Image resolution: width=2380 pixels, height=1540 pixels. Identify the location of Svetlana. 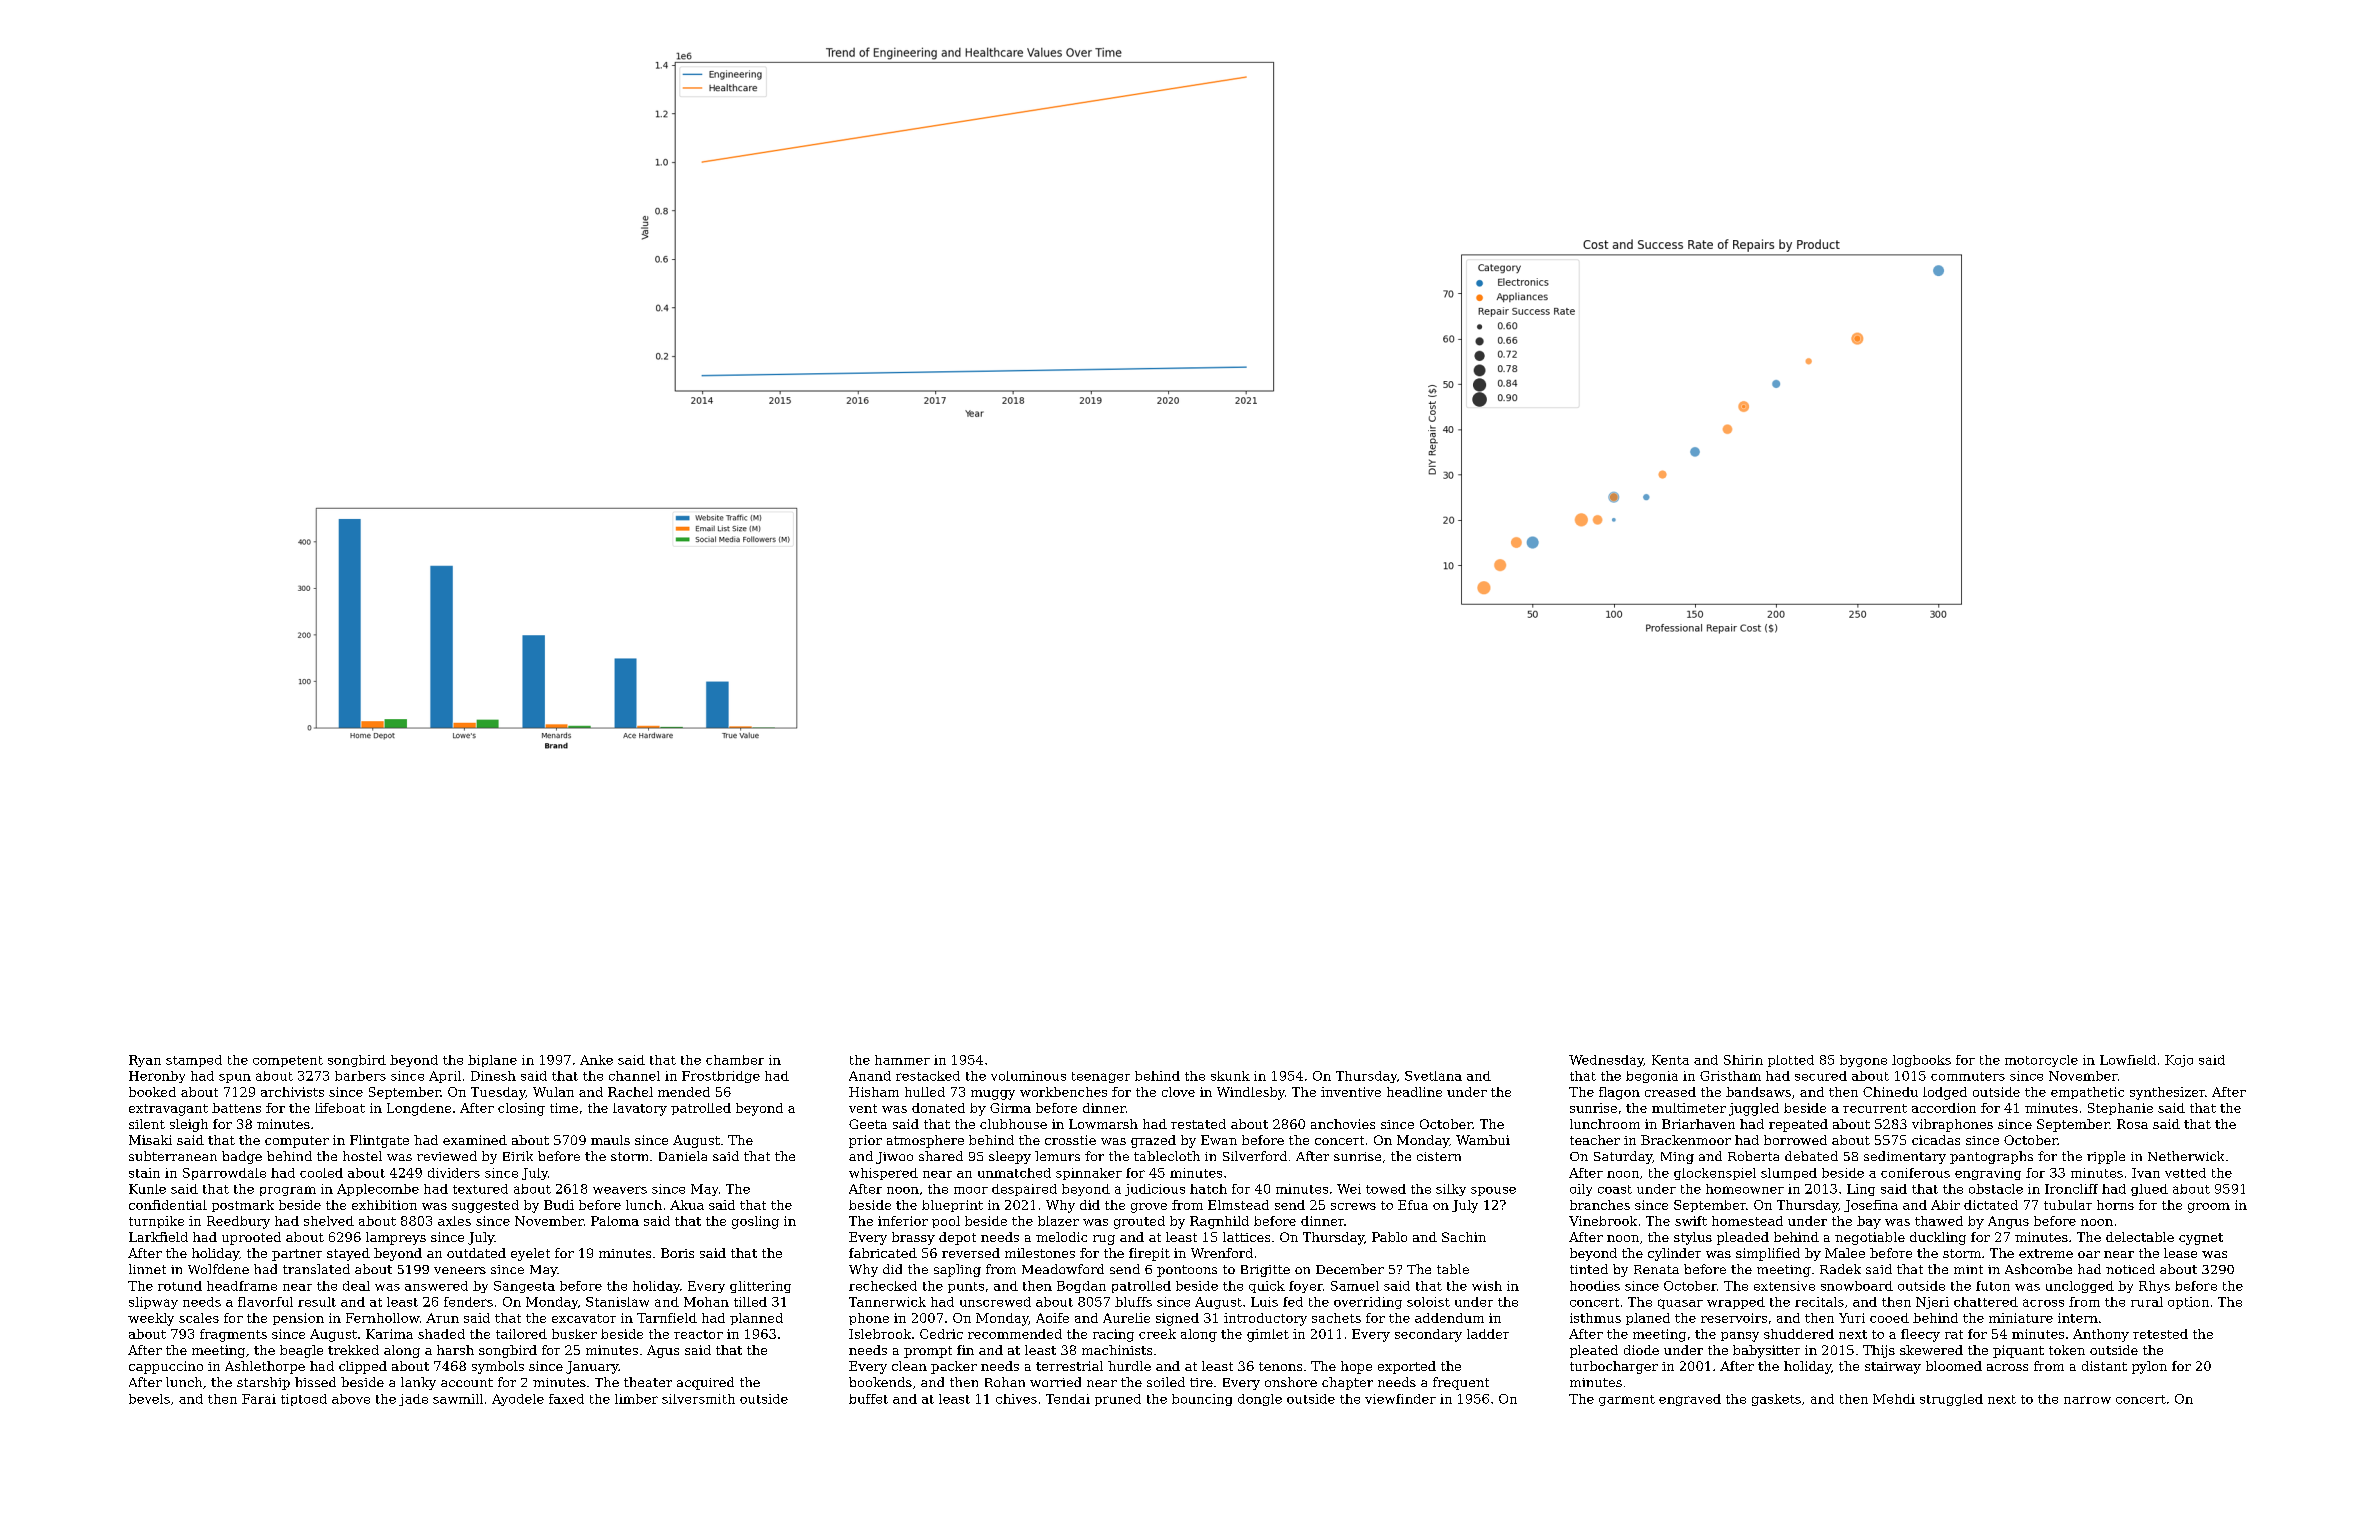
(1433, 1076).
